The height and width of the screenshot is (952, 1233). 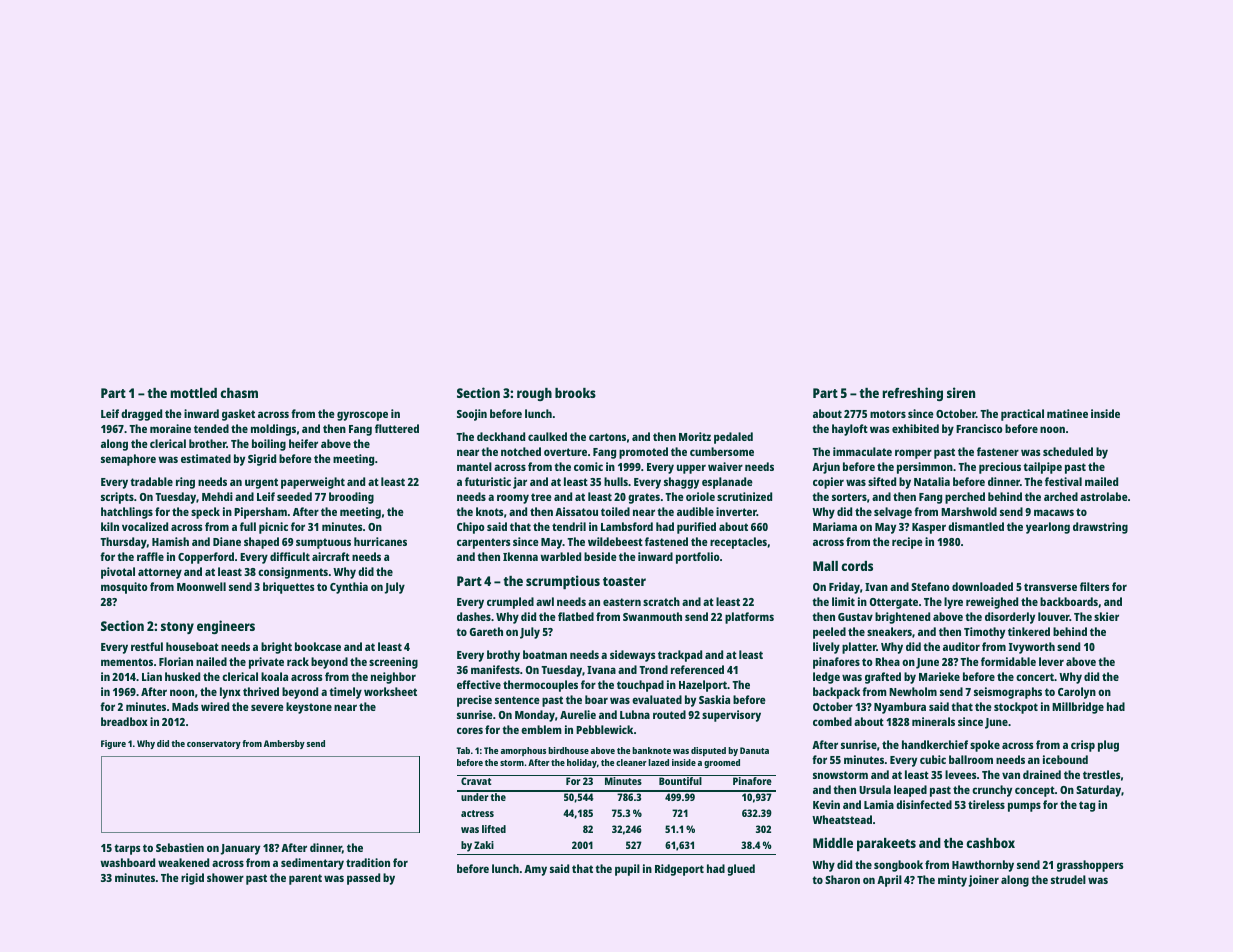 What do you see at coordinates (563, 582) in the screenshot?
I see `scrumptious` at bounding box center [563, 582].
